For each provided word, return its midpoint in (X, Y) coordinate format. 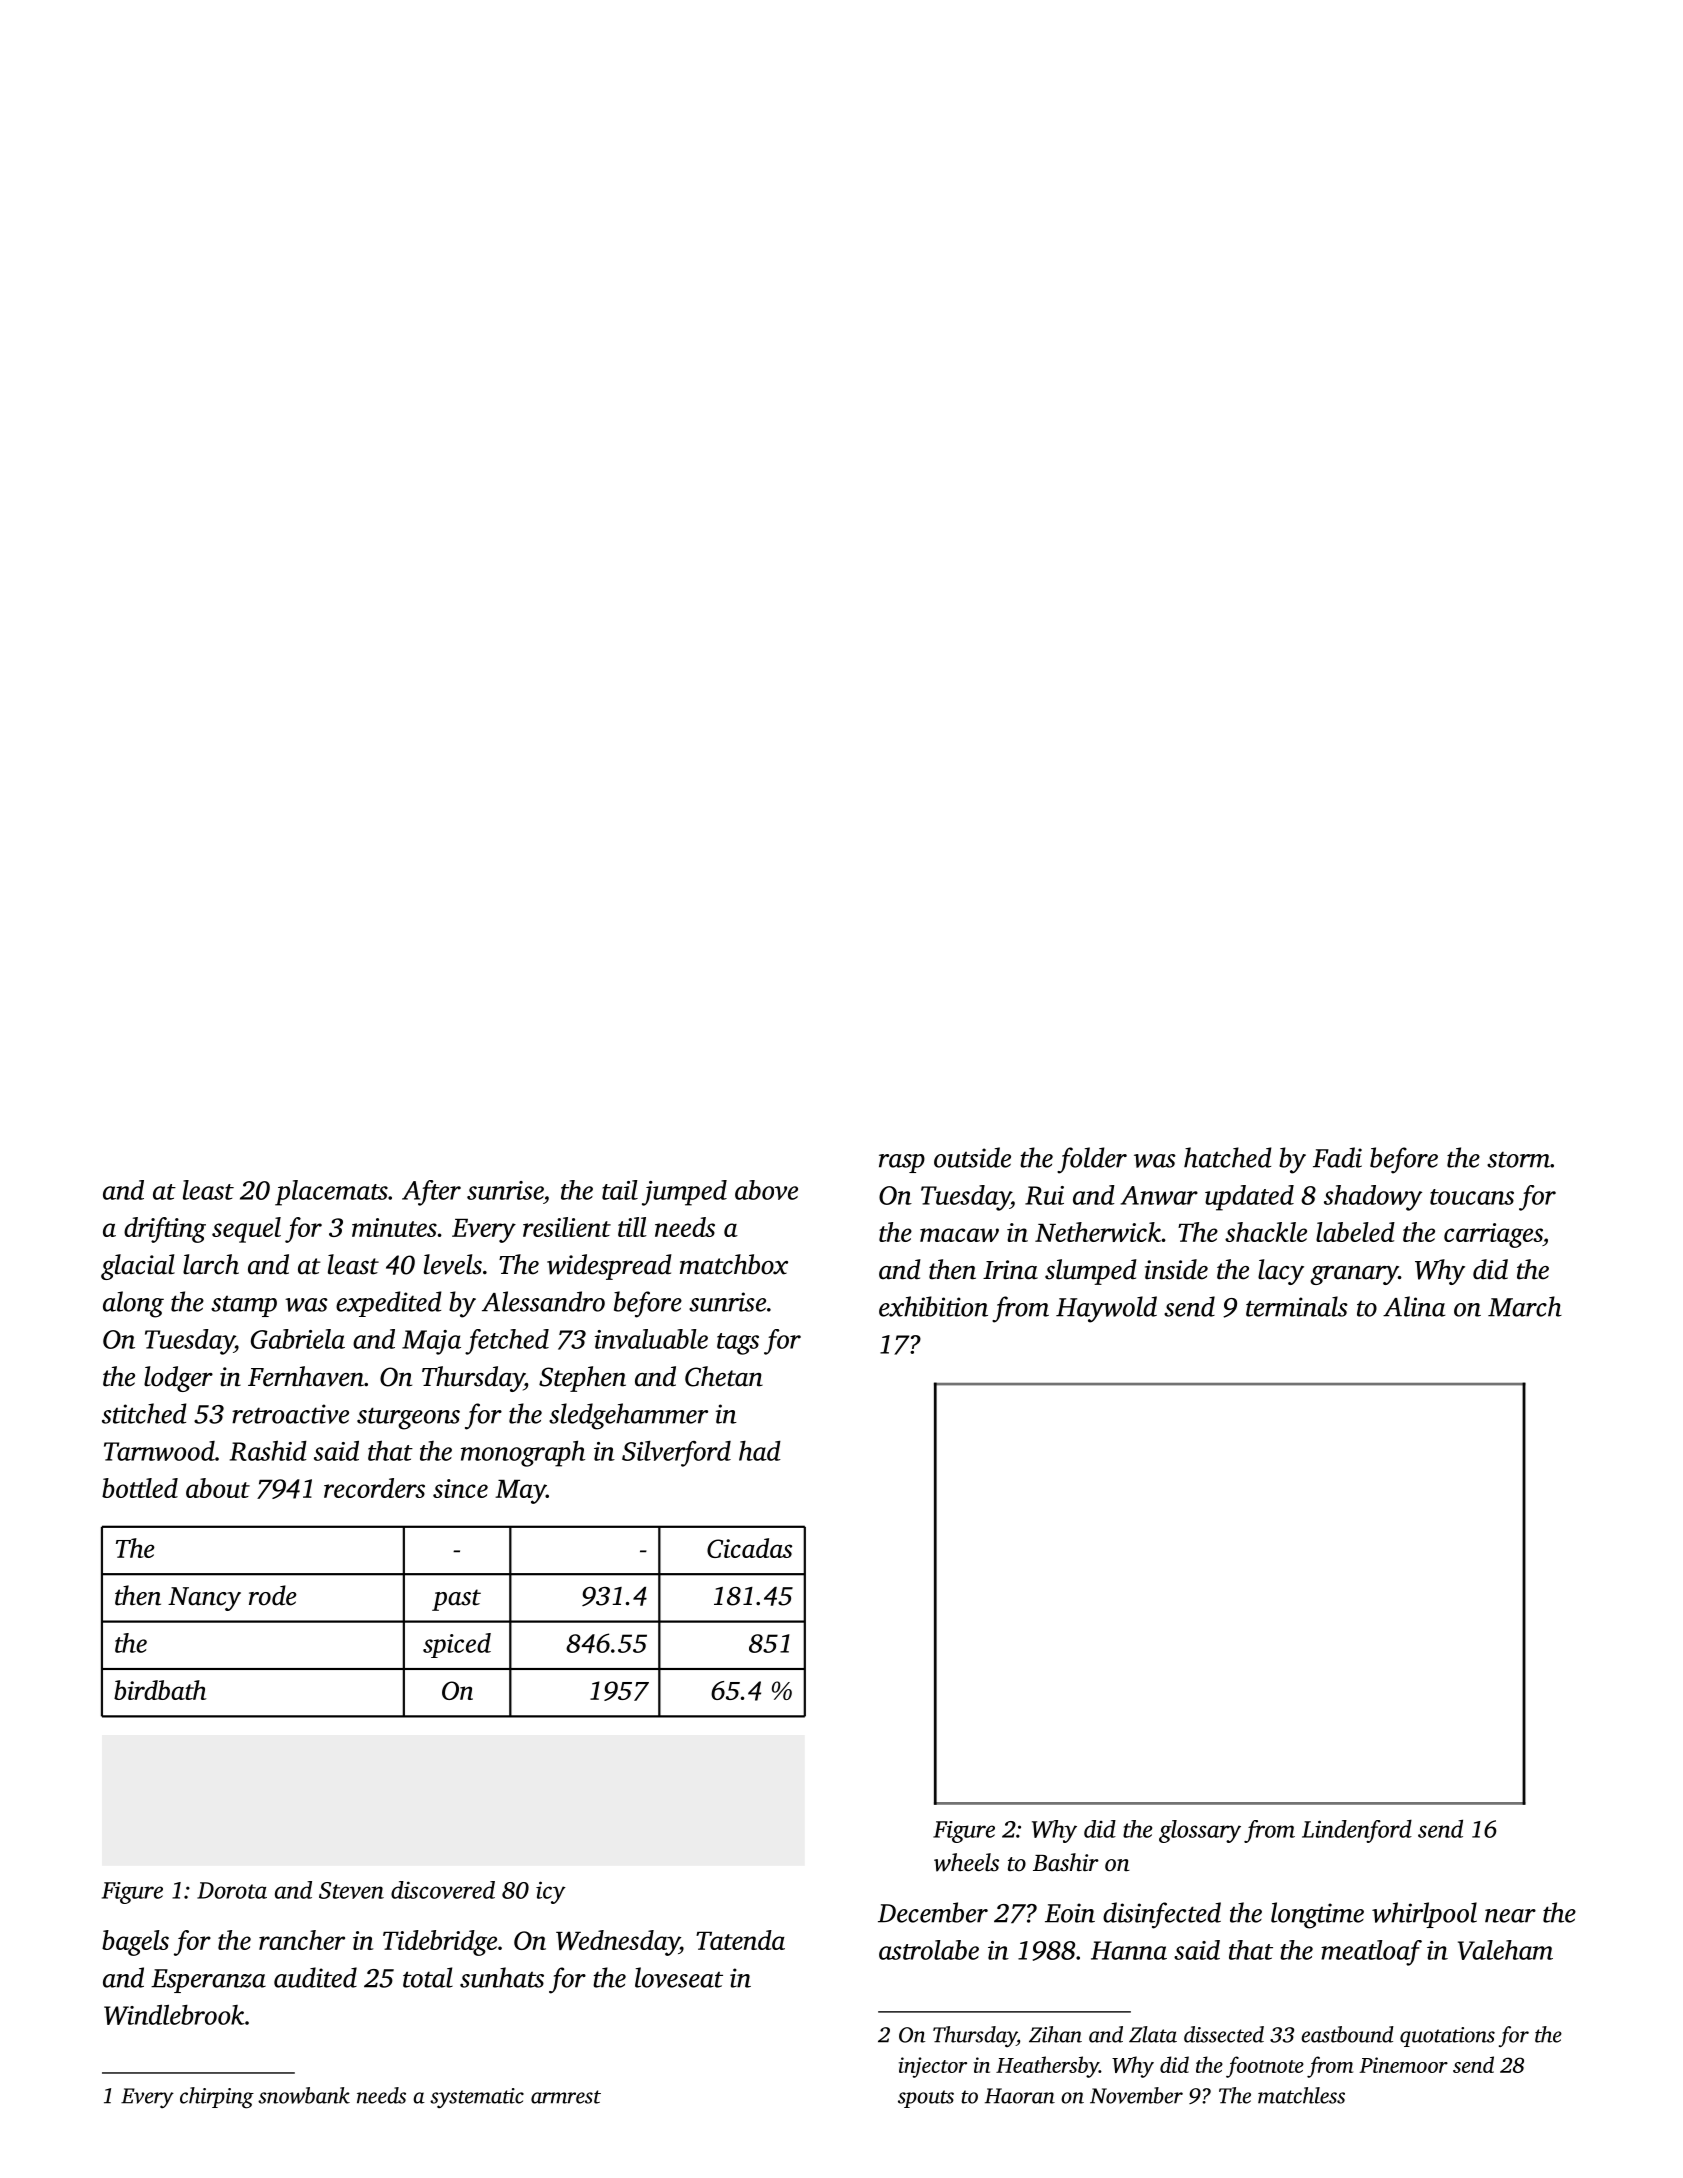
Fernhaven (306, 1376)
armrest (566, 2097)
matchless (1301, 2095)
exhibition (933, 1306)
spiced (457, 1645)
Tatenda (740, 1940)
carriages (1493, 1235)
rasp (902, 1163)
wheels (966, 1862)
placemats (331, 1193)
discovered (443, 1890)
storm (1518, 1159)
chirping (217, 2098)
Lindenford (1357, 1831)
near (1510, 1916)
